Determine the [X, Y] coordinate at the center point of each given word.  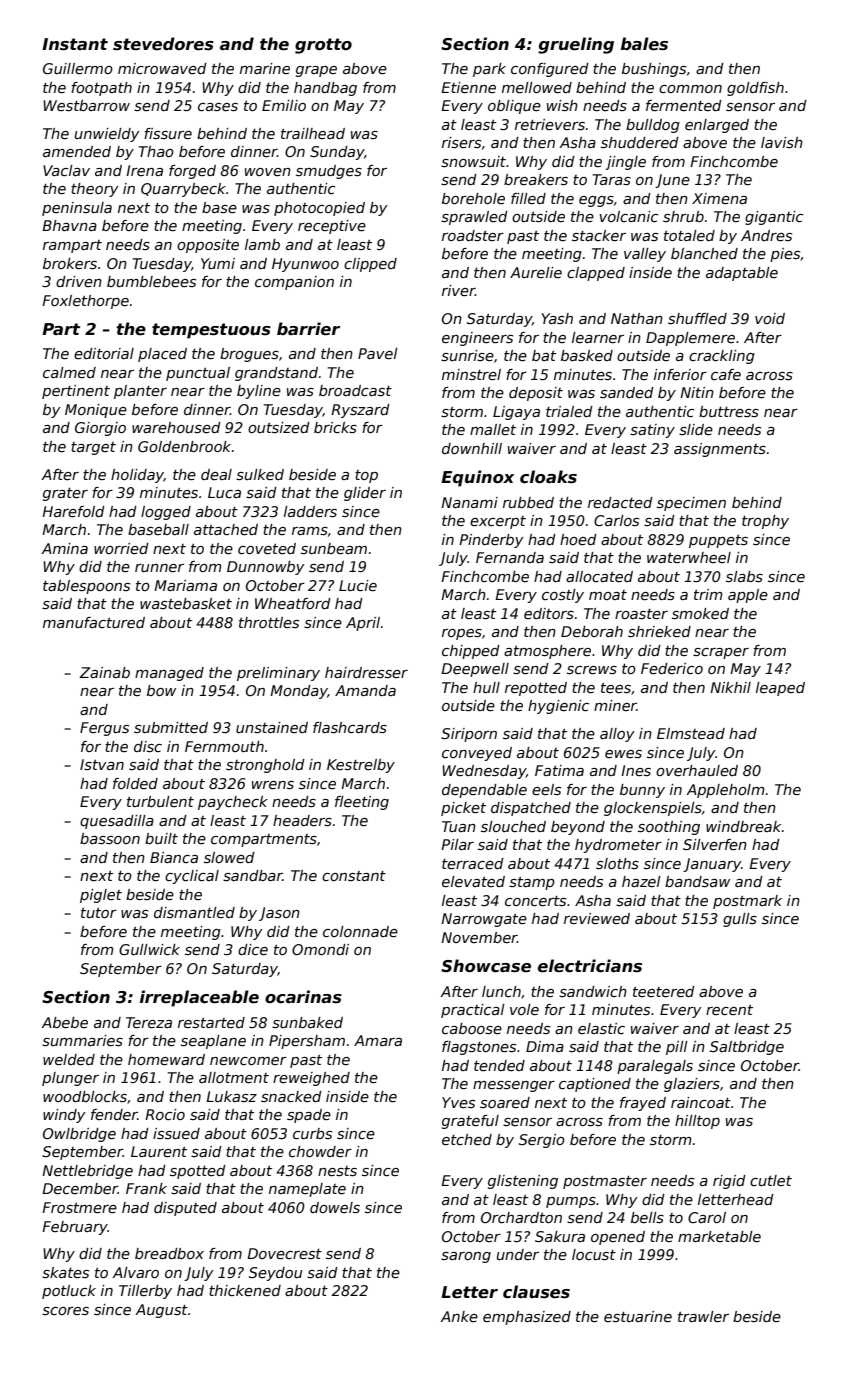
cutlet [771, 1180]
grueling [576, 45]
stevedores [163, 44]
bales [644, 44]
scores [65, 1311]
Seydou [275, 1274]
